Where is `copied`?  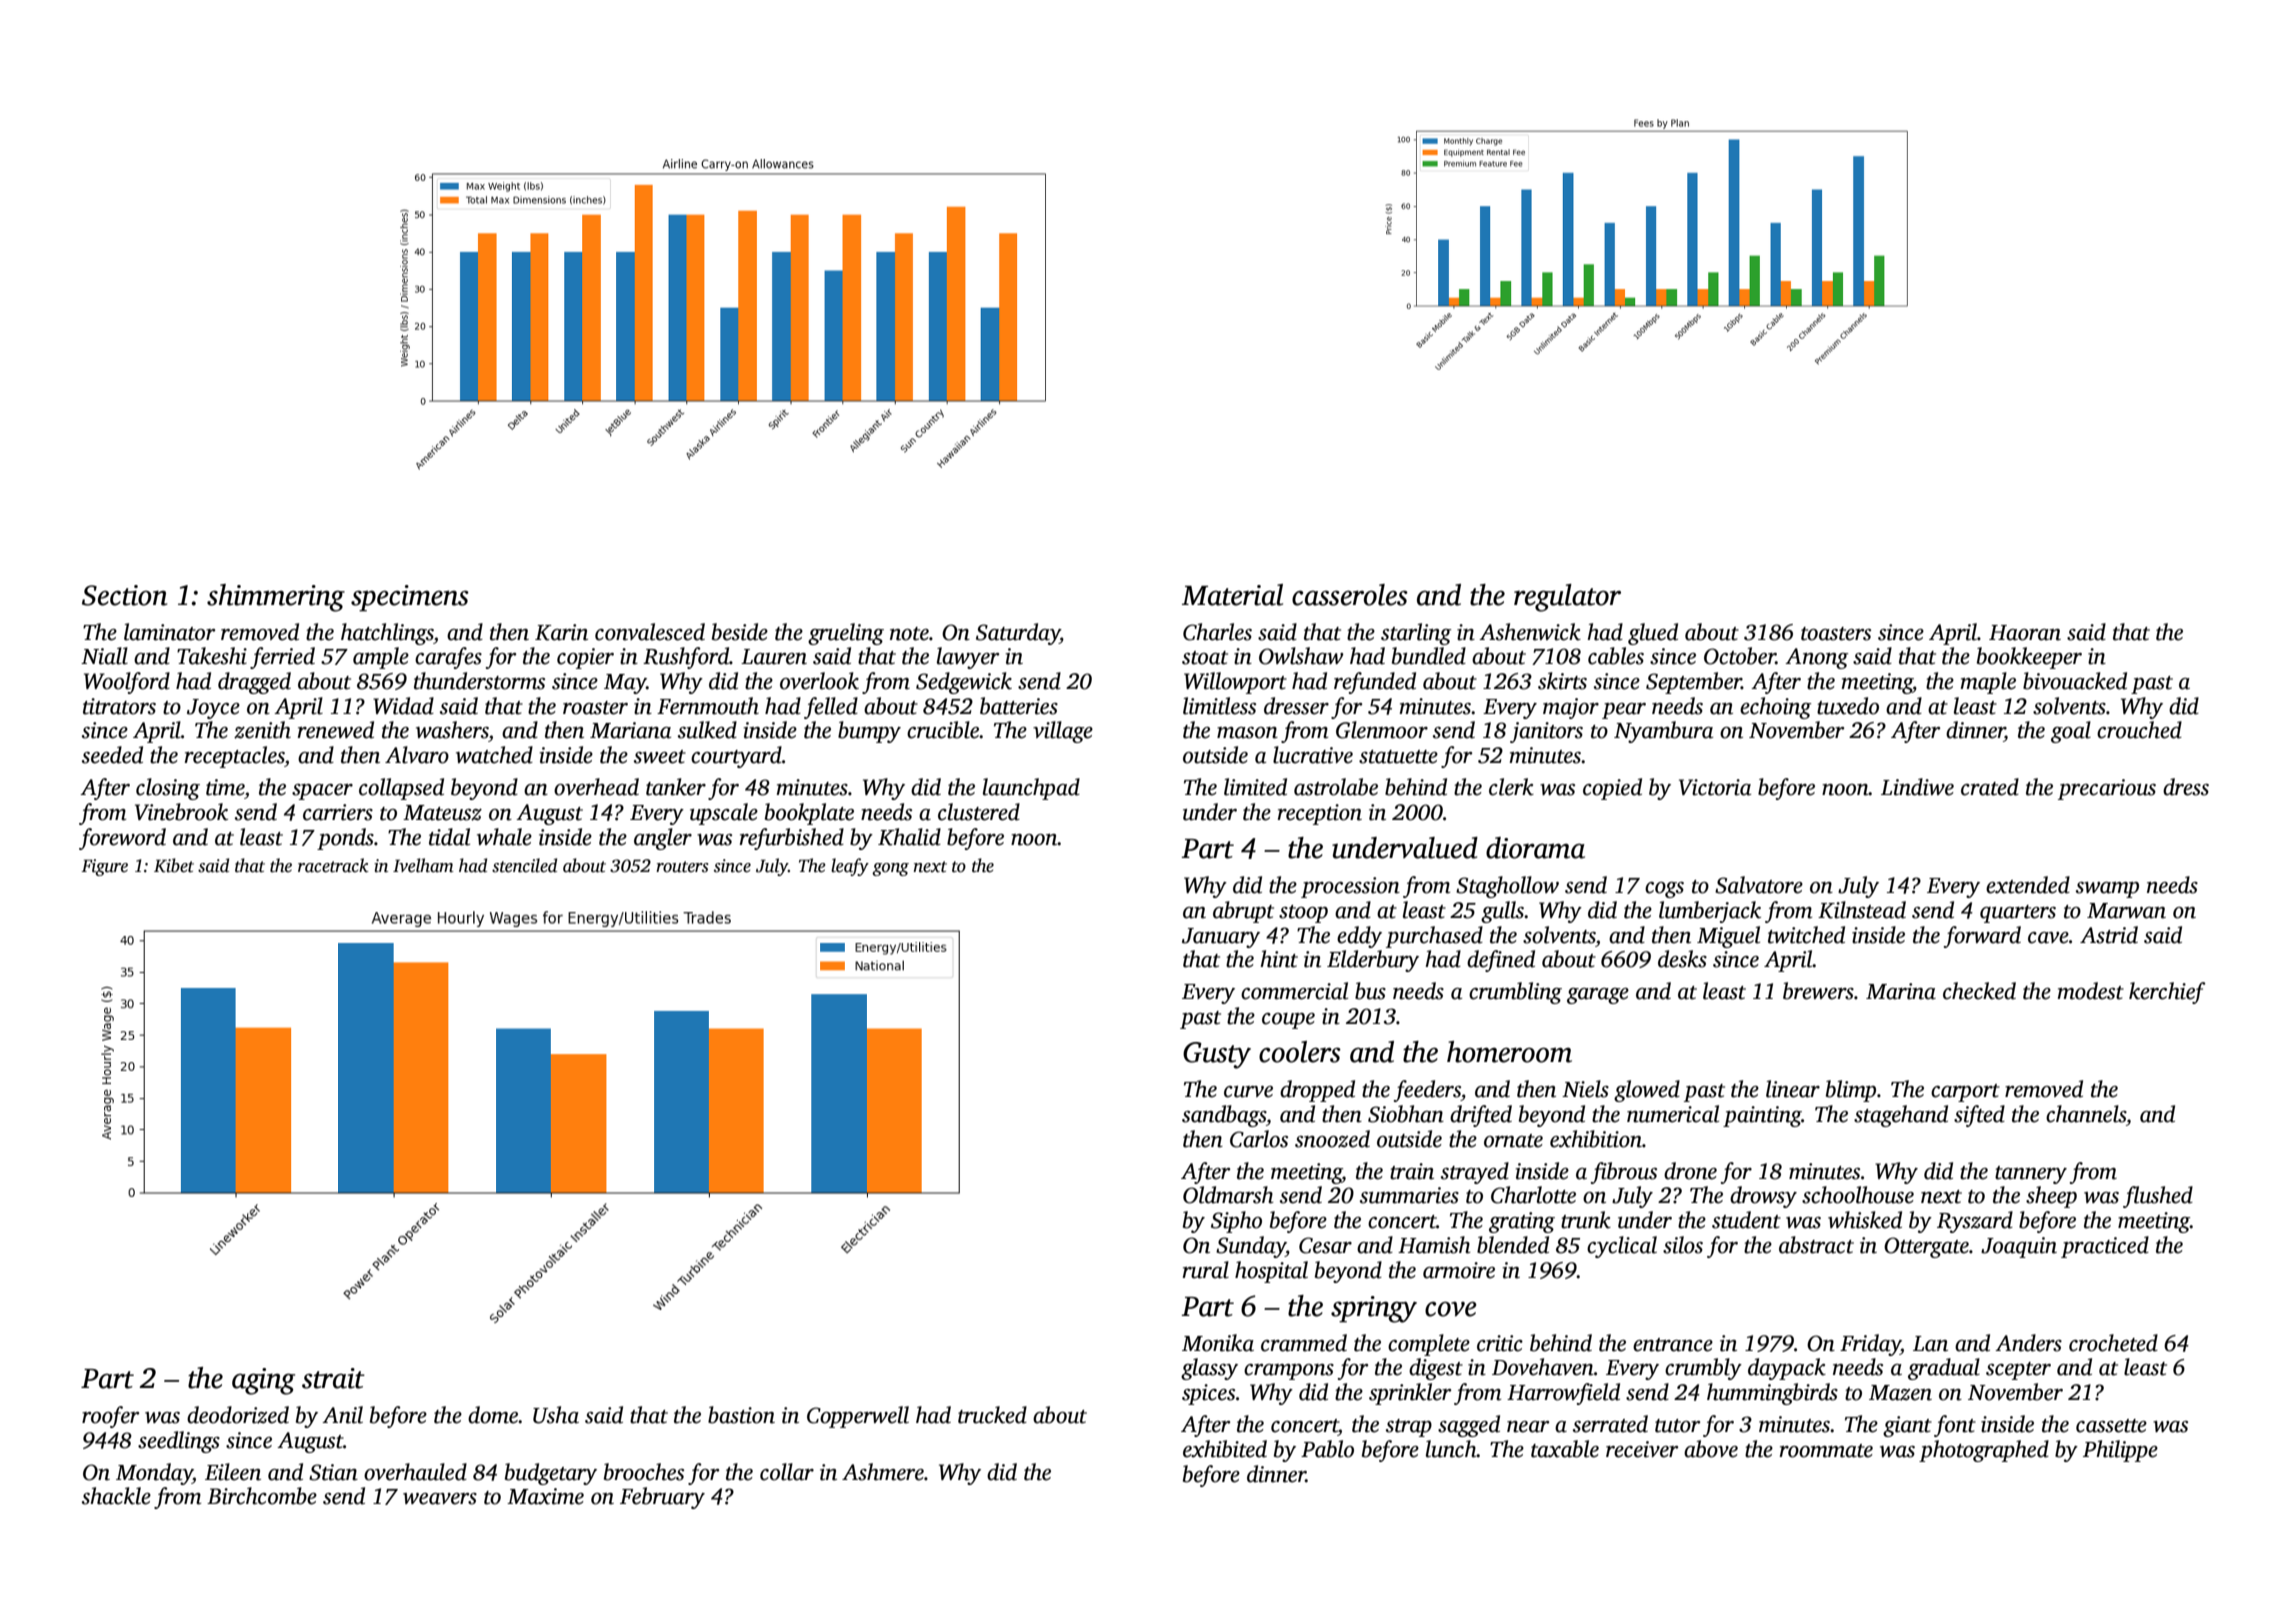 copied is located at coordinates (1612, 789).
